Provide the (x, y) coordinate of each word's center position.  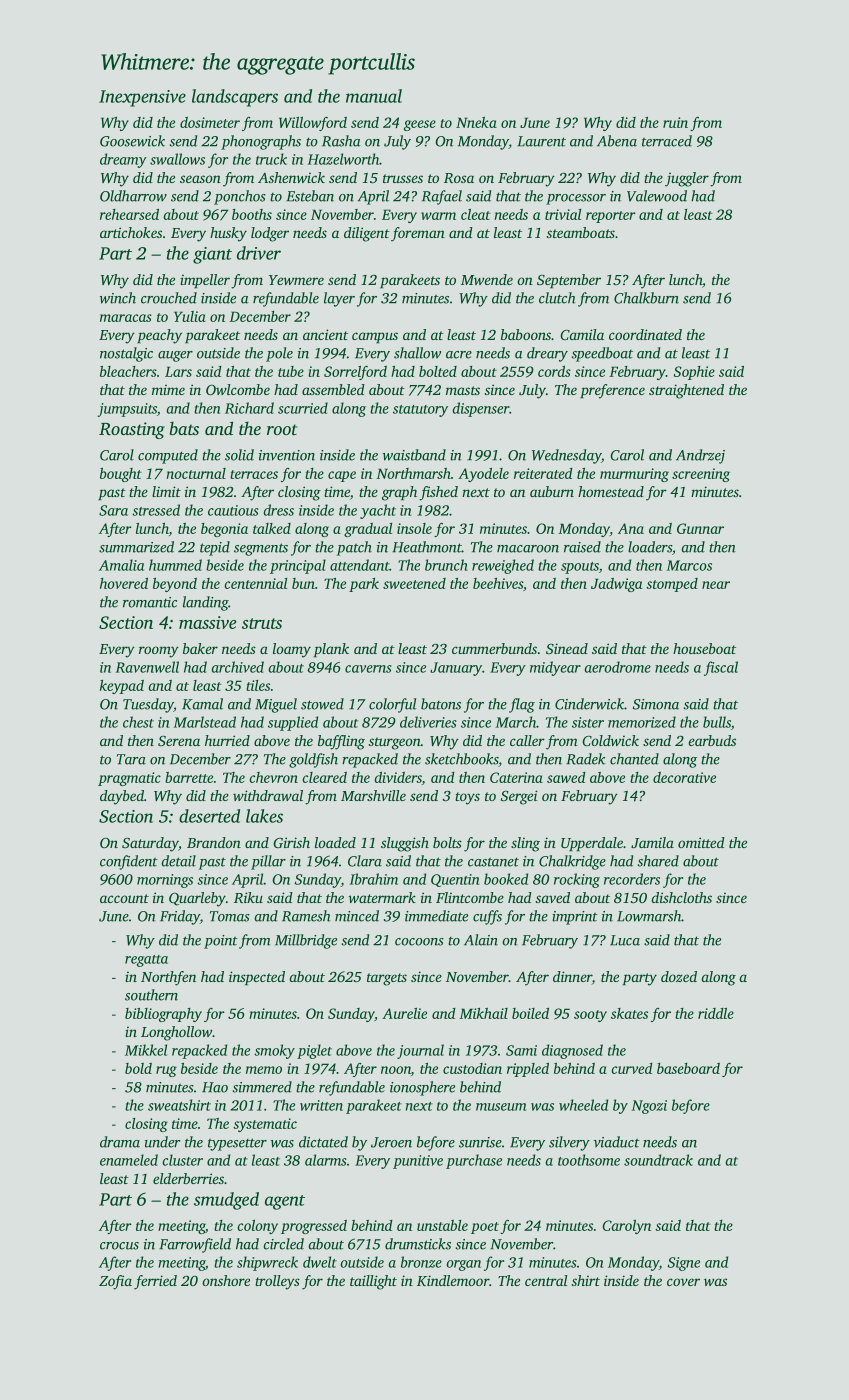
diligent (367, 234)
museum (501, 1107)
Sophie (694, 373)
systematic (265, 1125)
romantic (150, 602)
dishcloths (681, 897)
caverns (368, 669)
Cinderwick (589, 704)
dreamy (123, 160)
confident (129, 862)
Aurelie (404, 1013)
